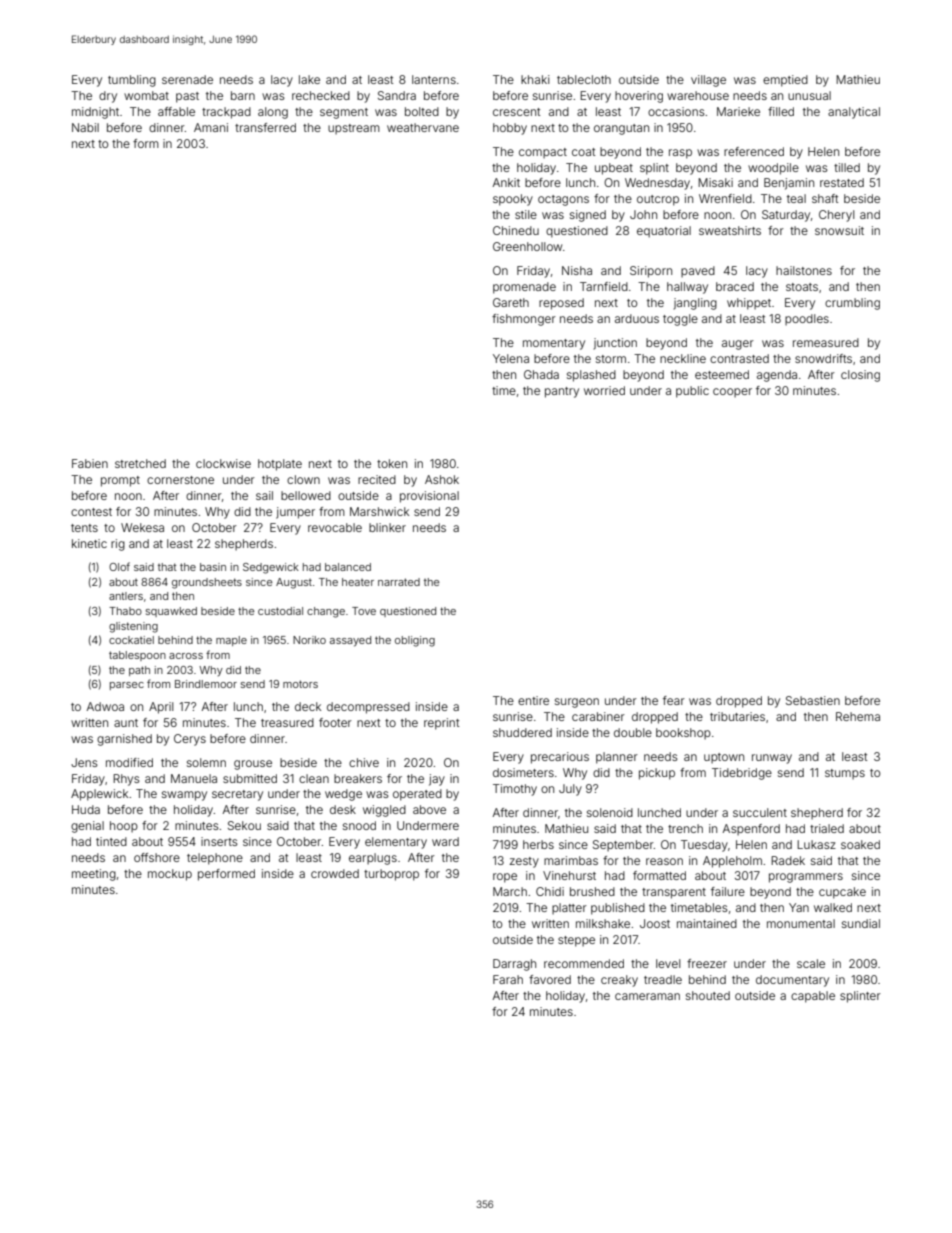  What do you see at coordinates (785, 81) in the screenshot?
I see `emptied` at bounding box center [785, 81].
